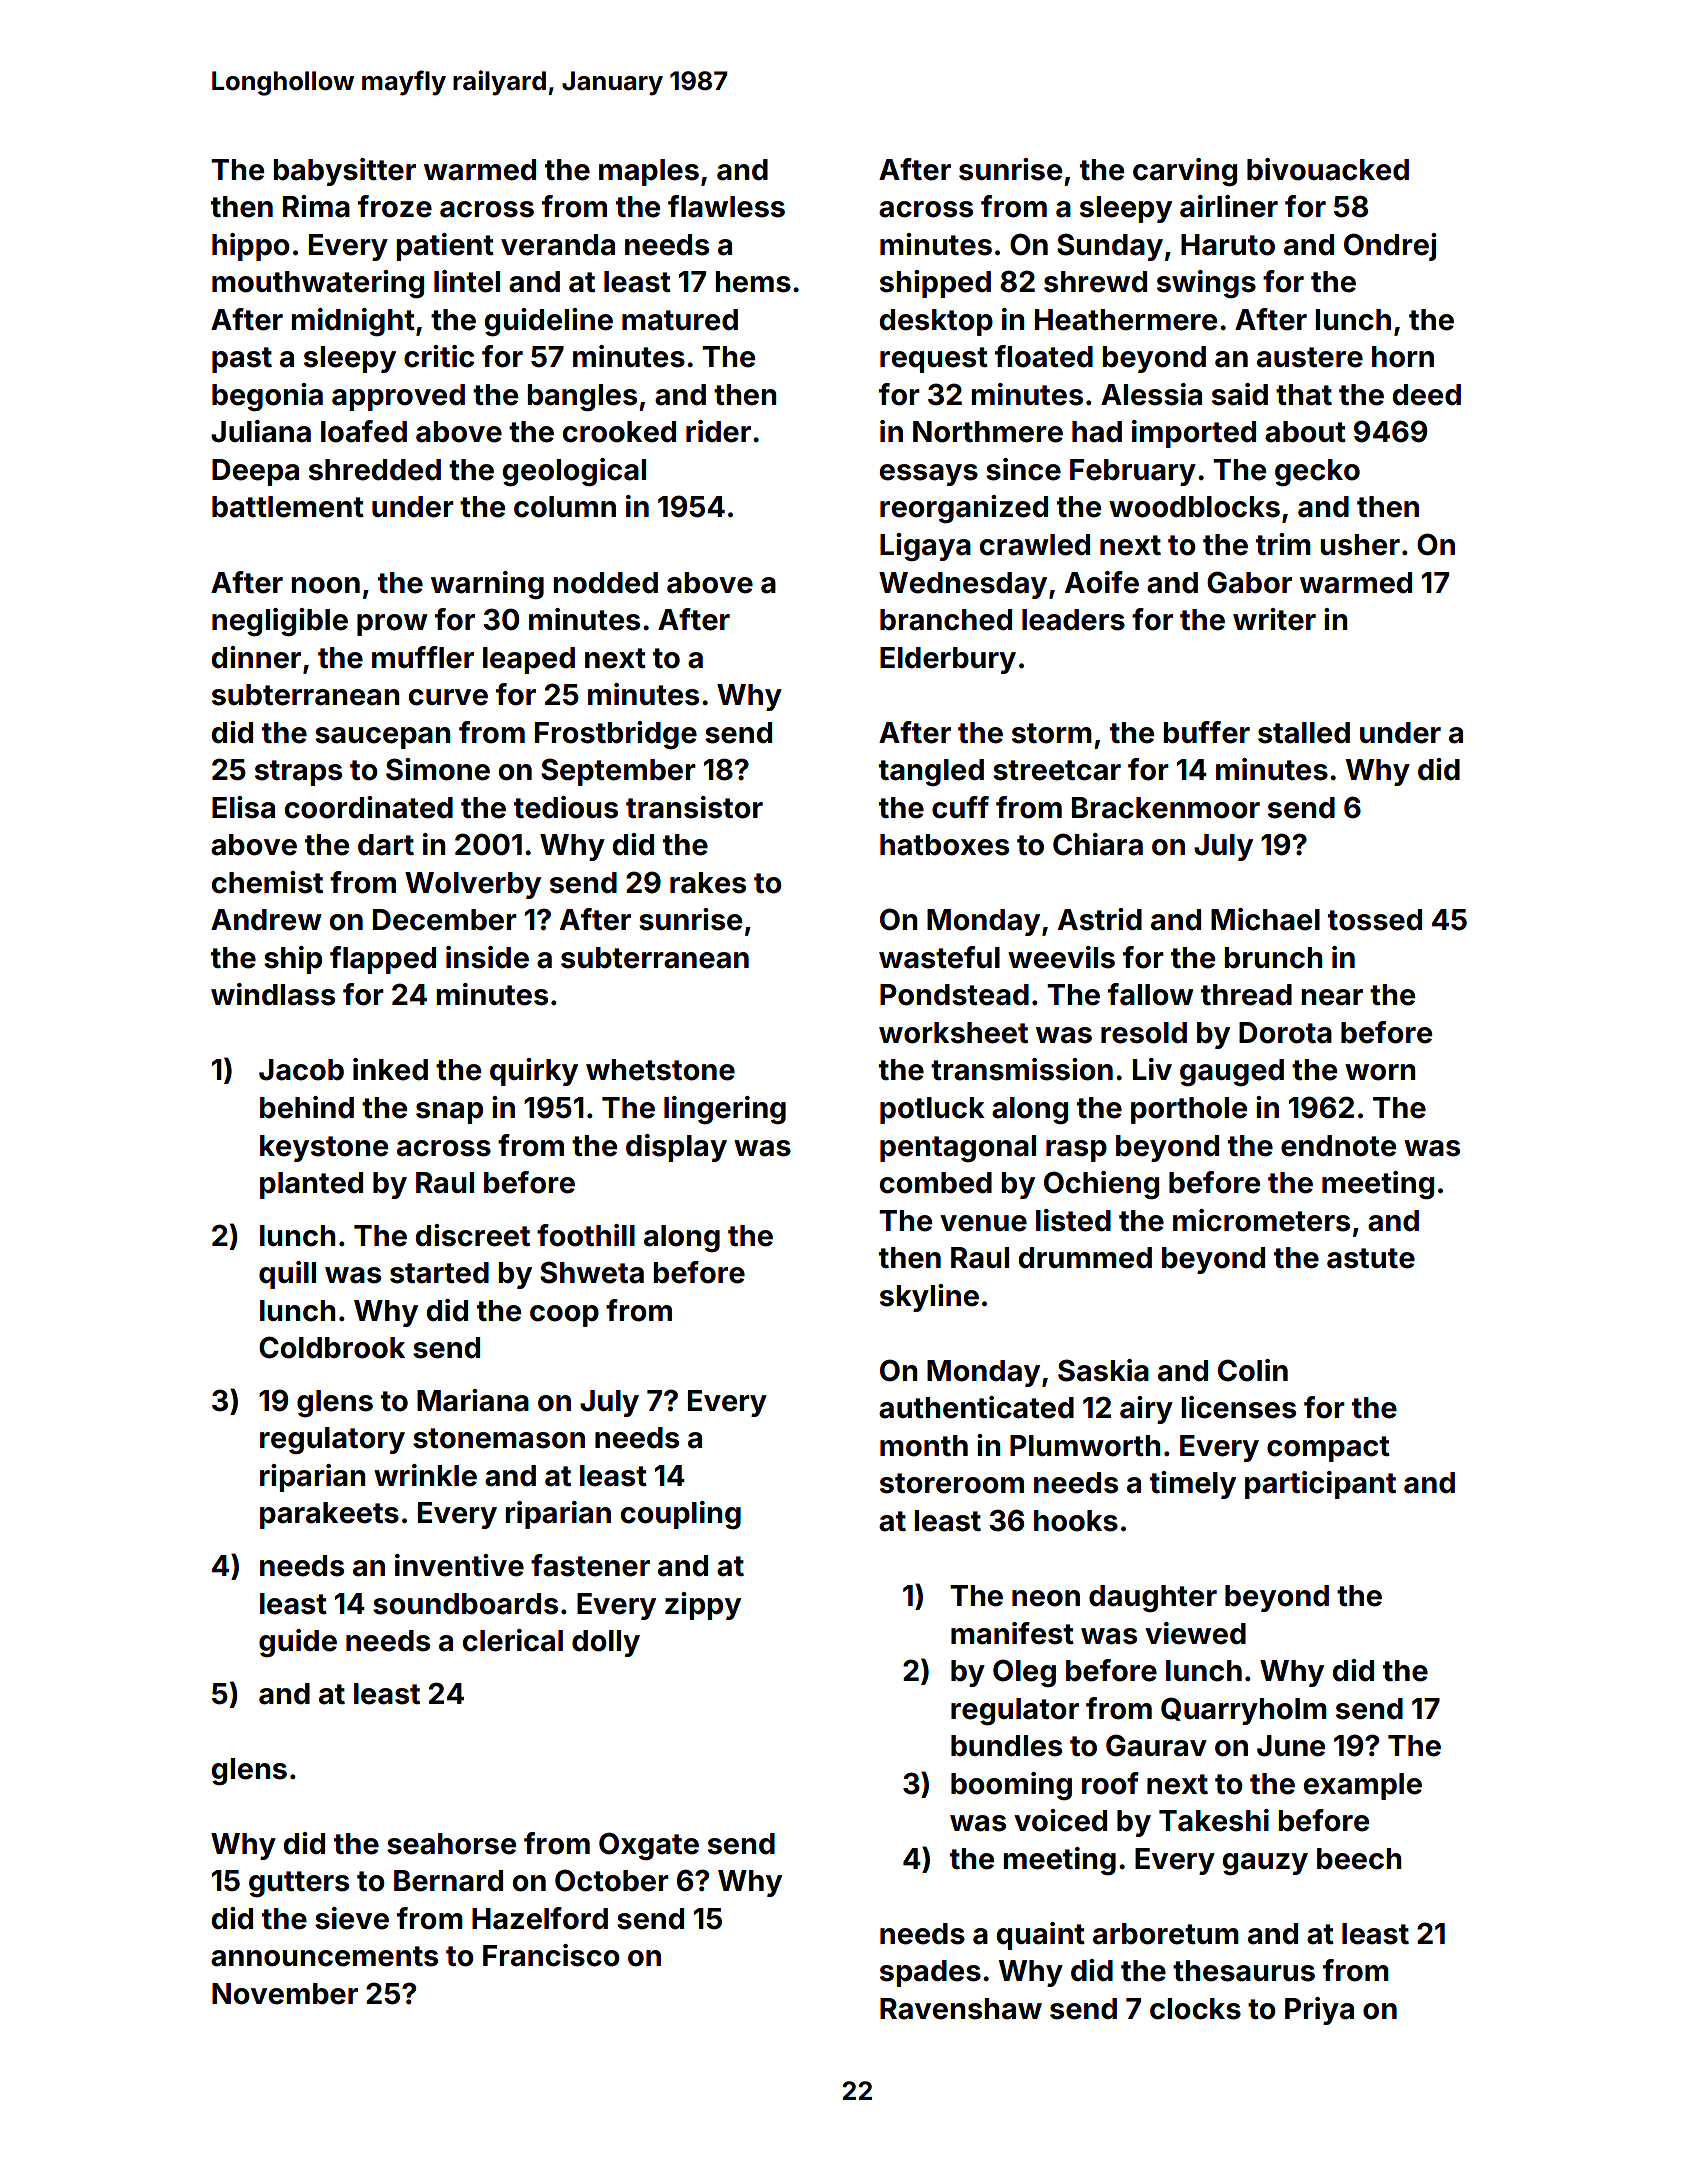  I want to click on babysitter, so click(344, 172).
